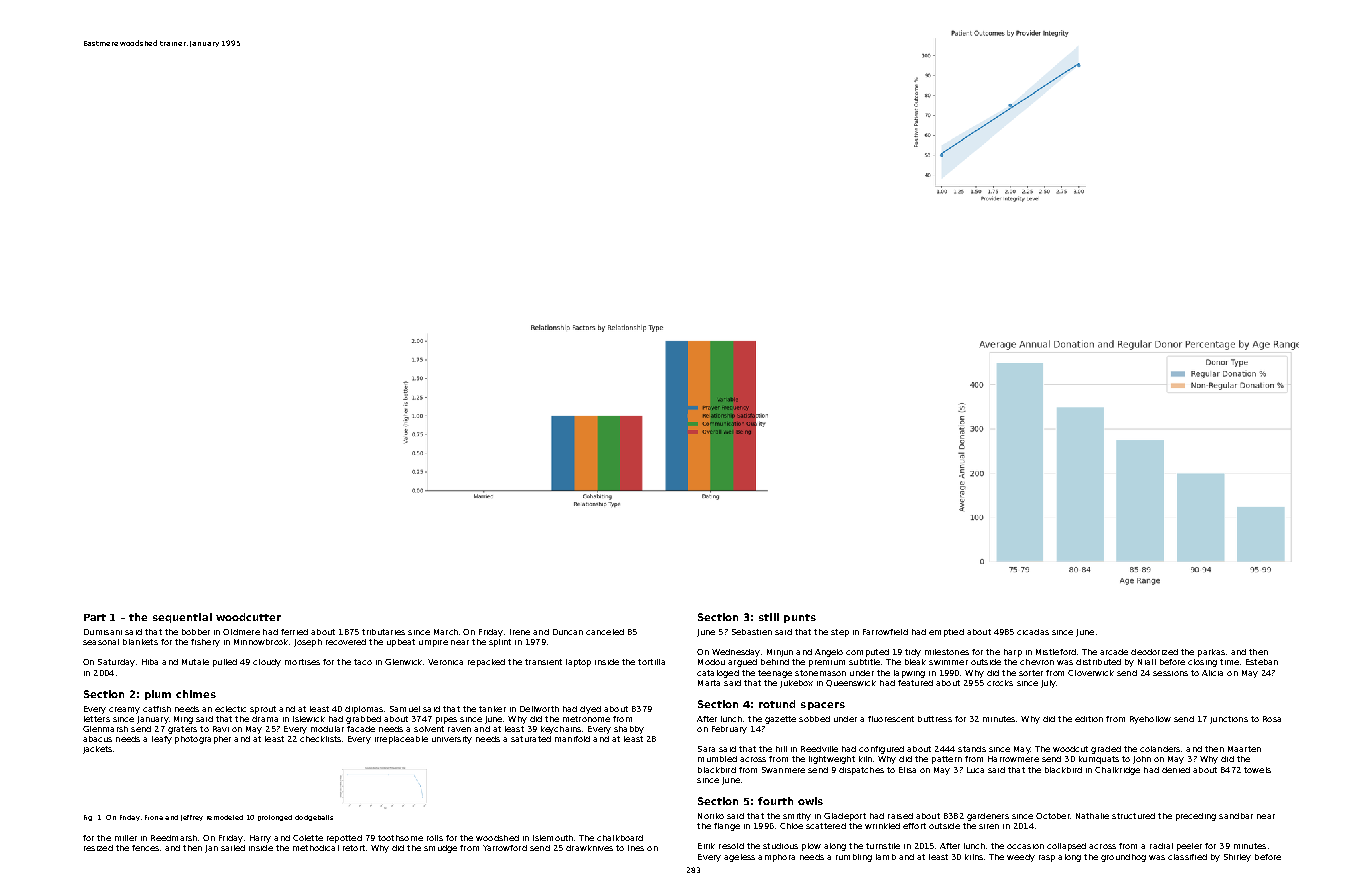 Image resolution: width=1372 pixels, height=887 pixels. Describe the element at coordinates (1257, 770) in the page. I see `towels` at that location.
